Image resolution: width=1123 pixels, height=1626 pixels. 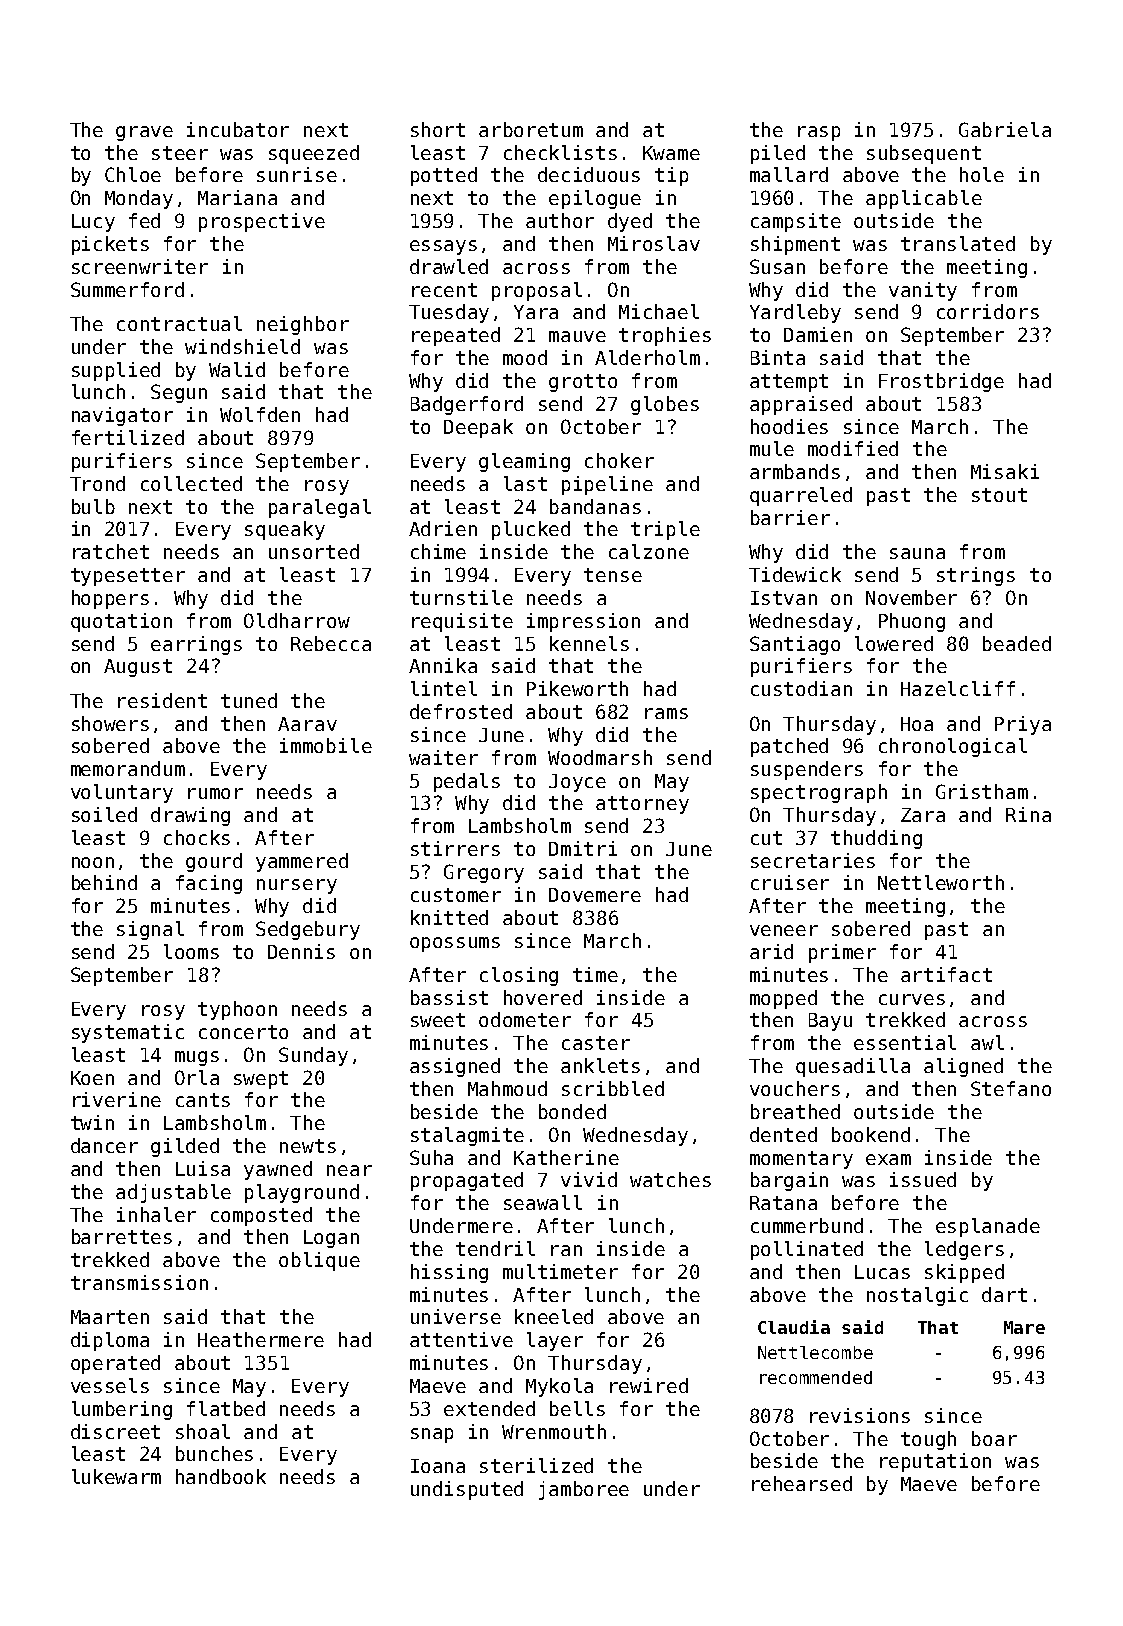 I want to click on yawned, so click(x=278, y=1170).
